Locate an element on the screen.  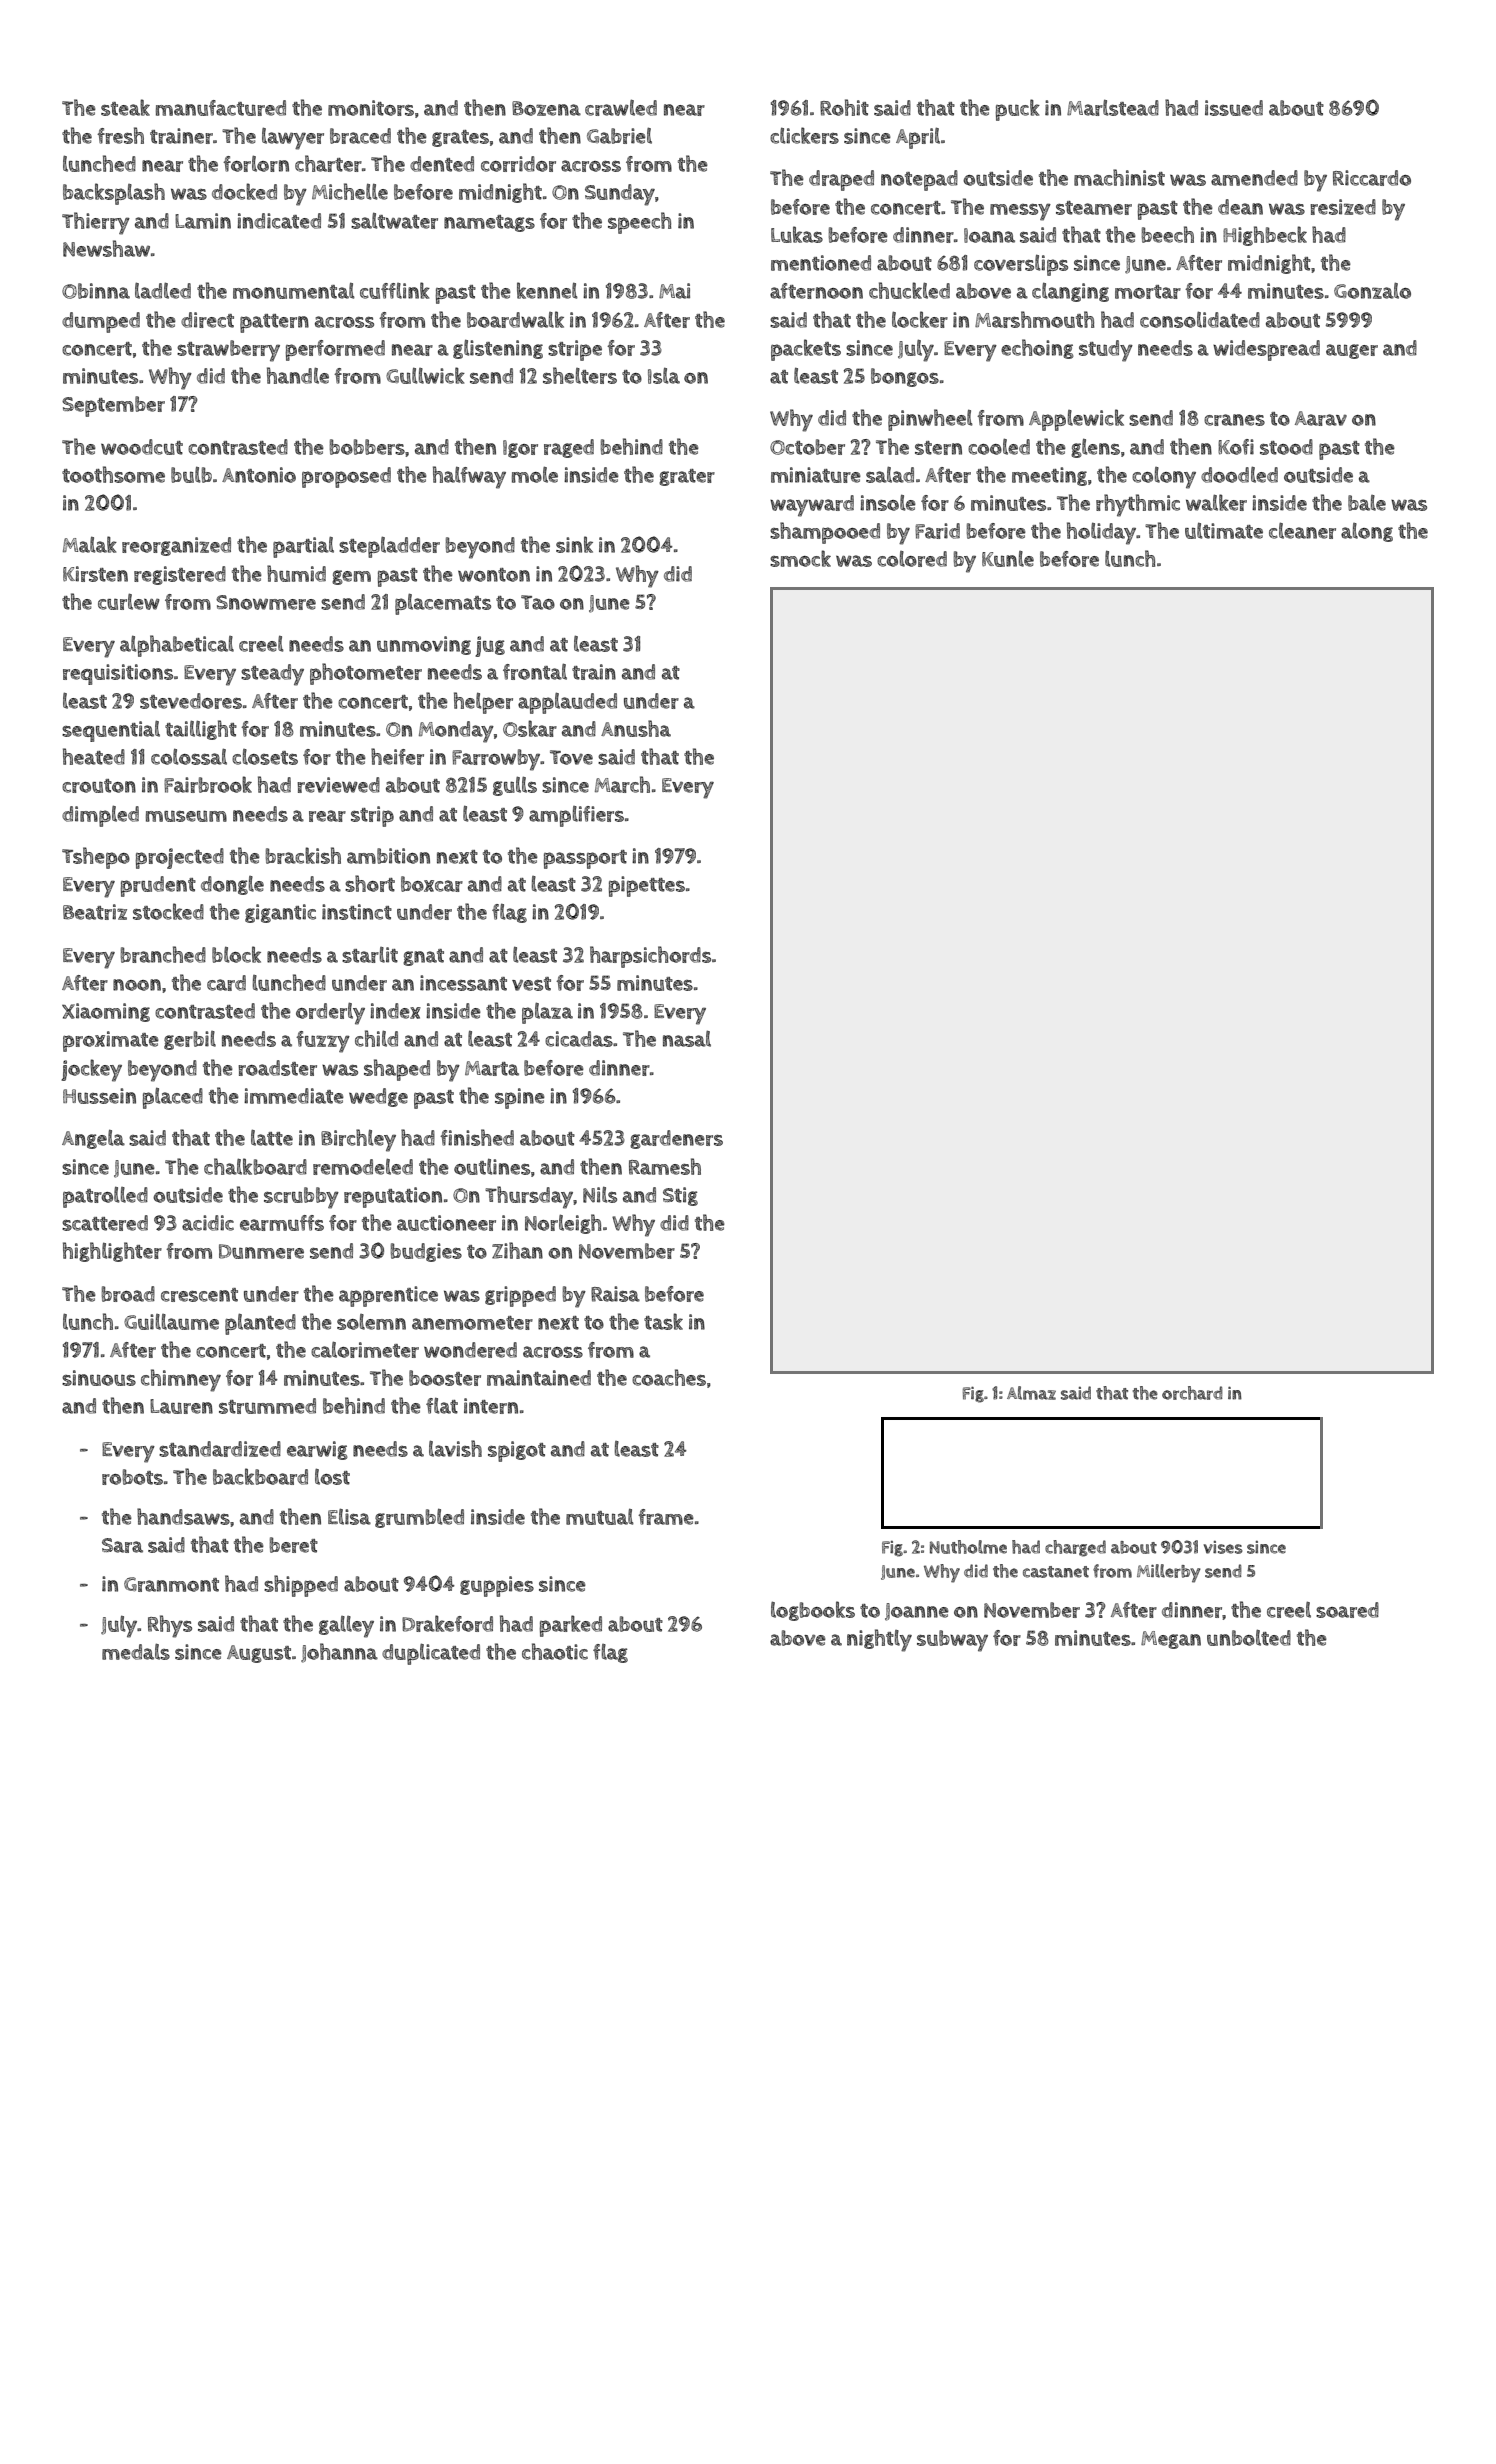
cufflink is located at coordinates (395, 290).
